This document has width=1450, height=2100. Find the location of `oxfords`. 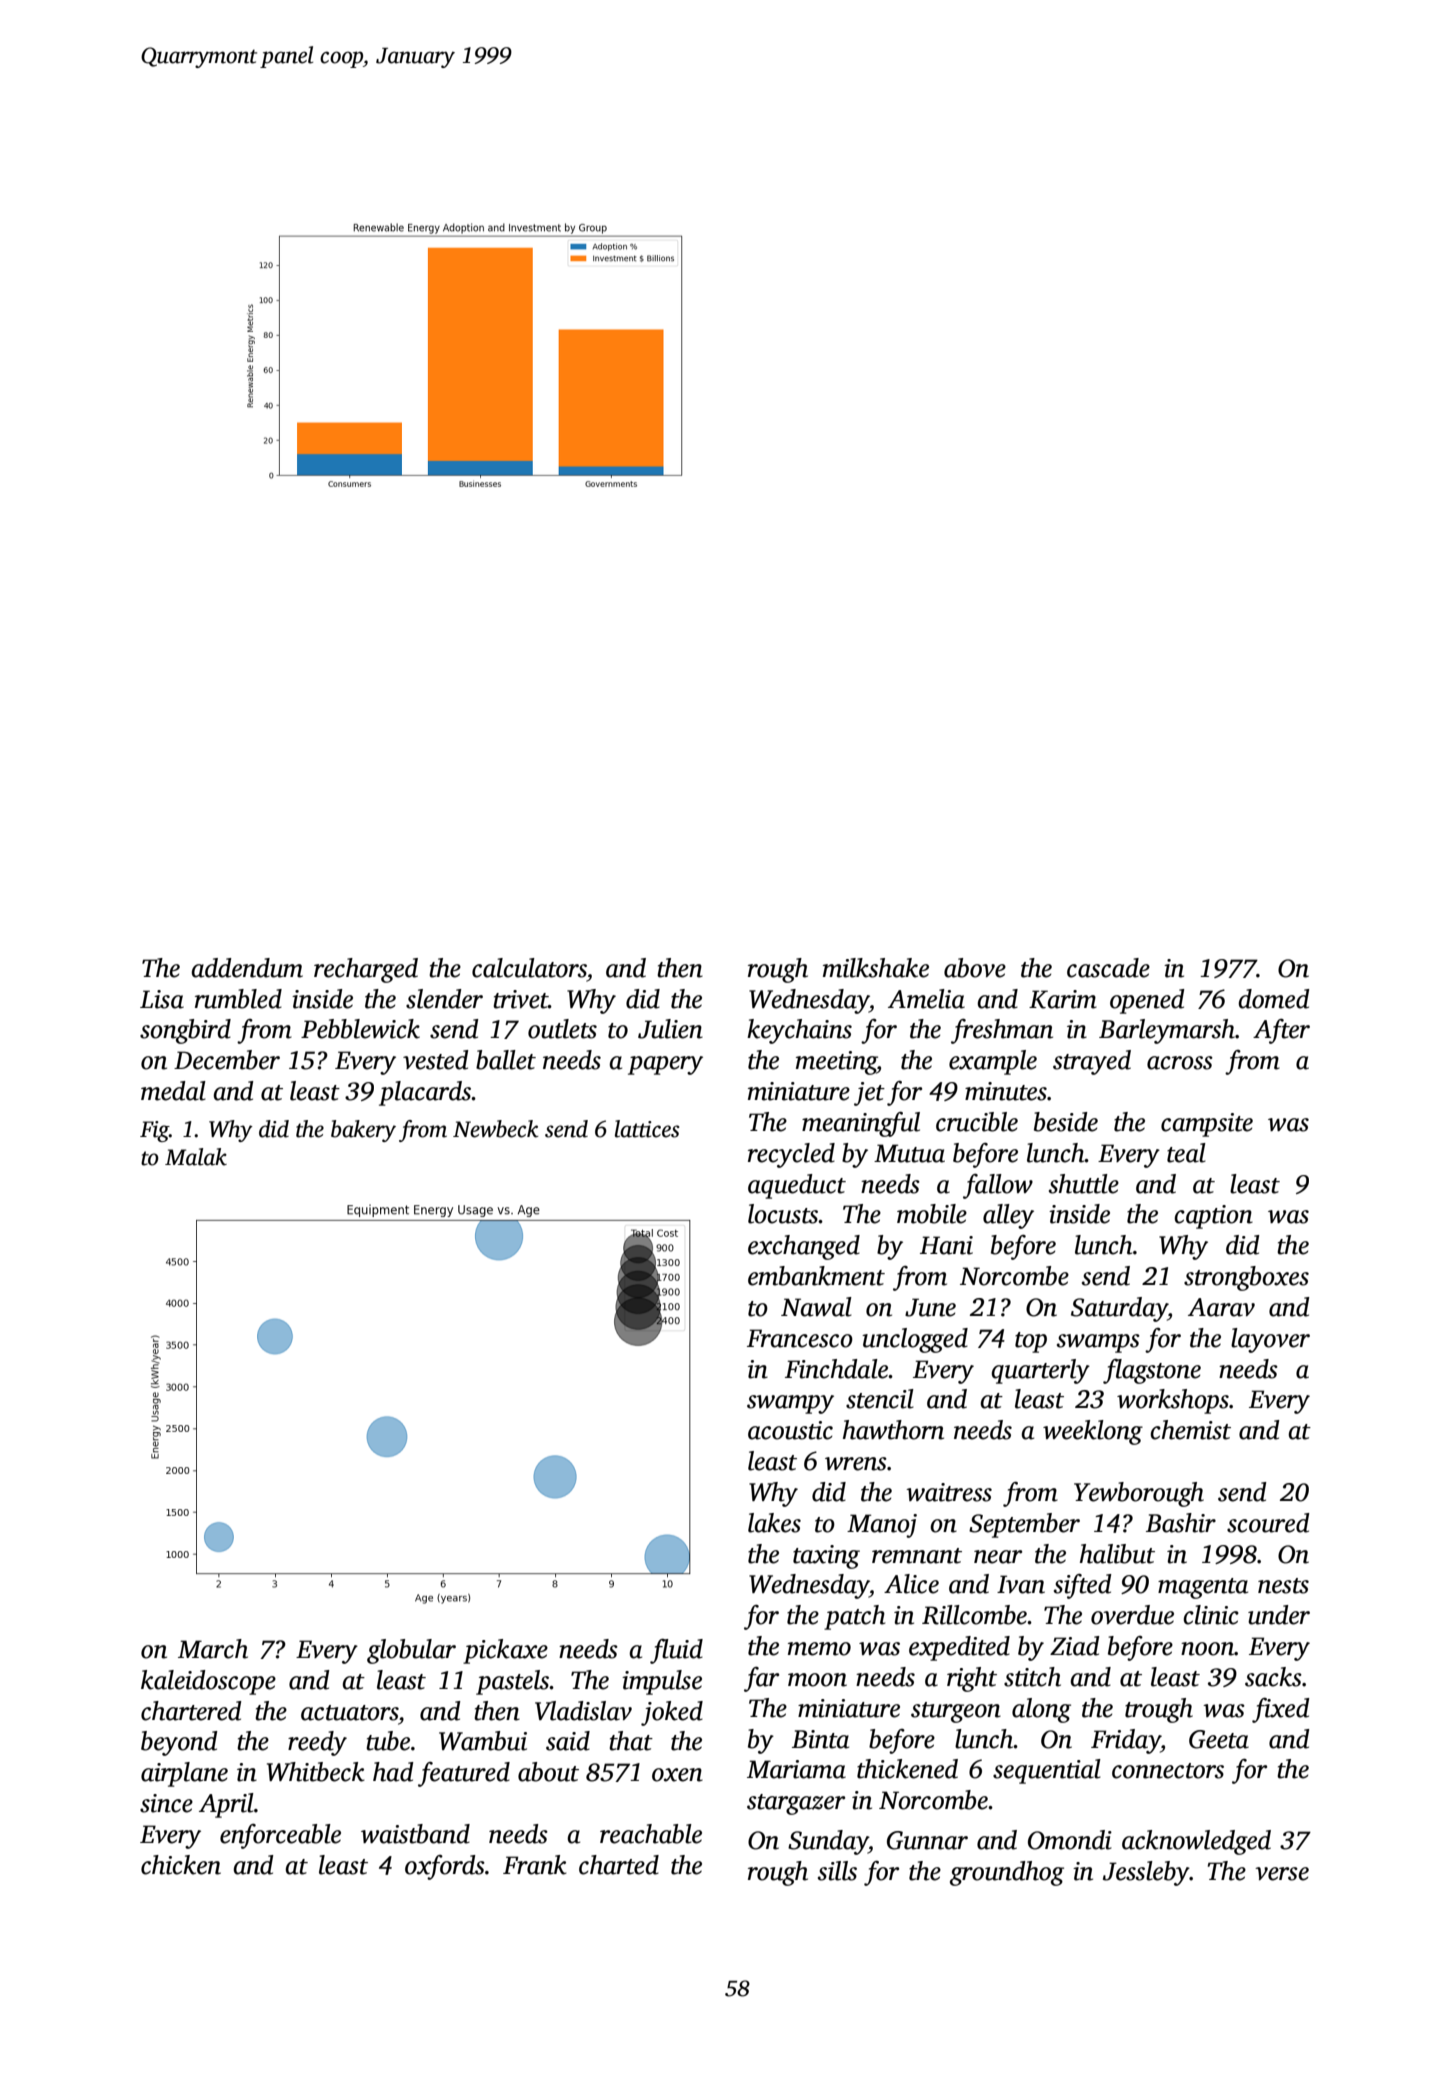

oxfords is located at coordinates (445, 1867).
